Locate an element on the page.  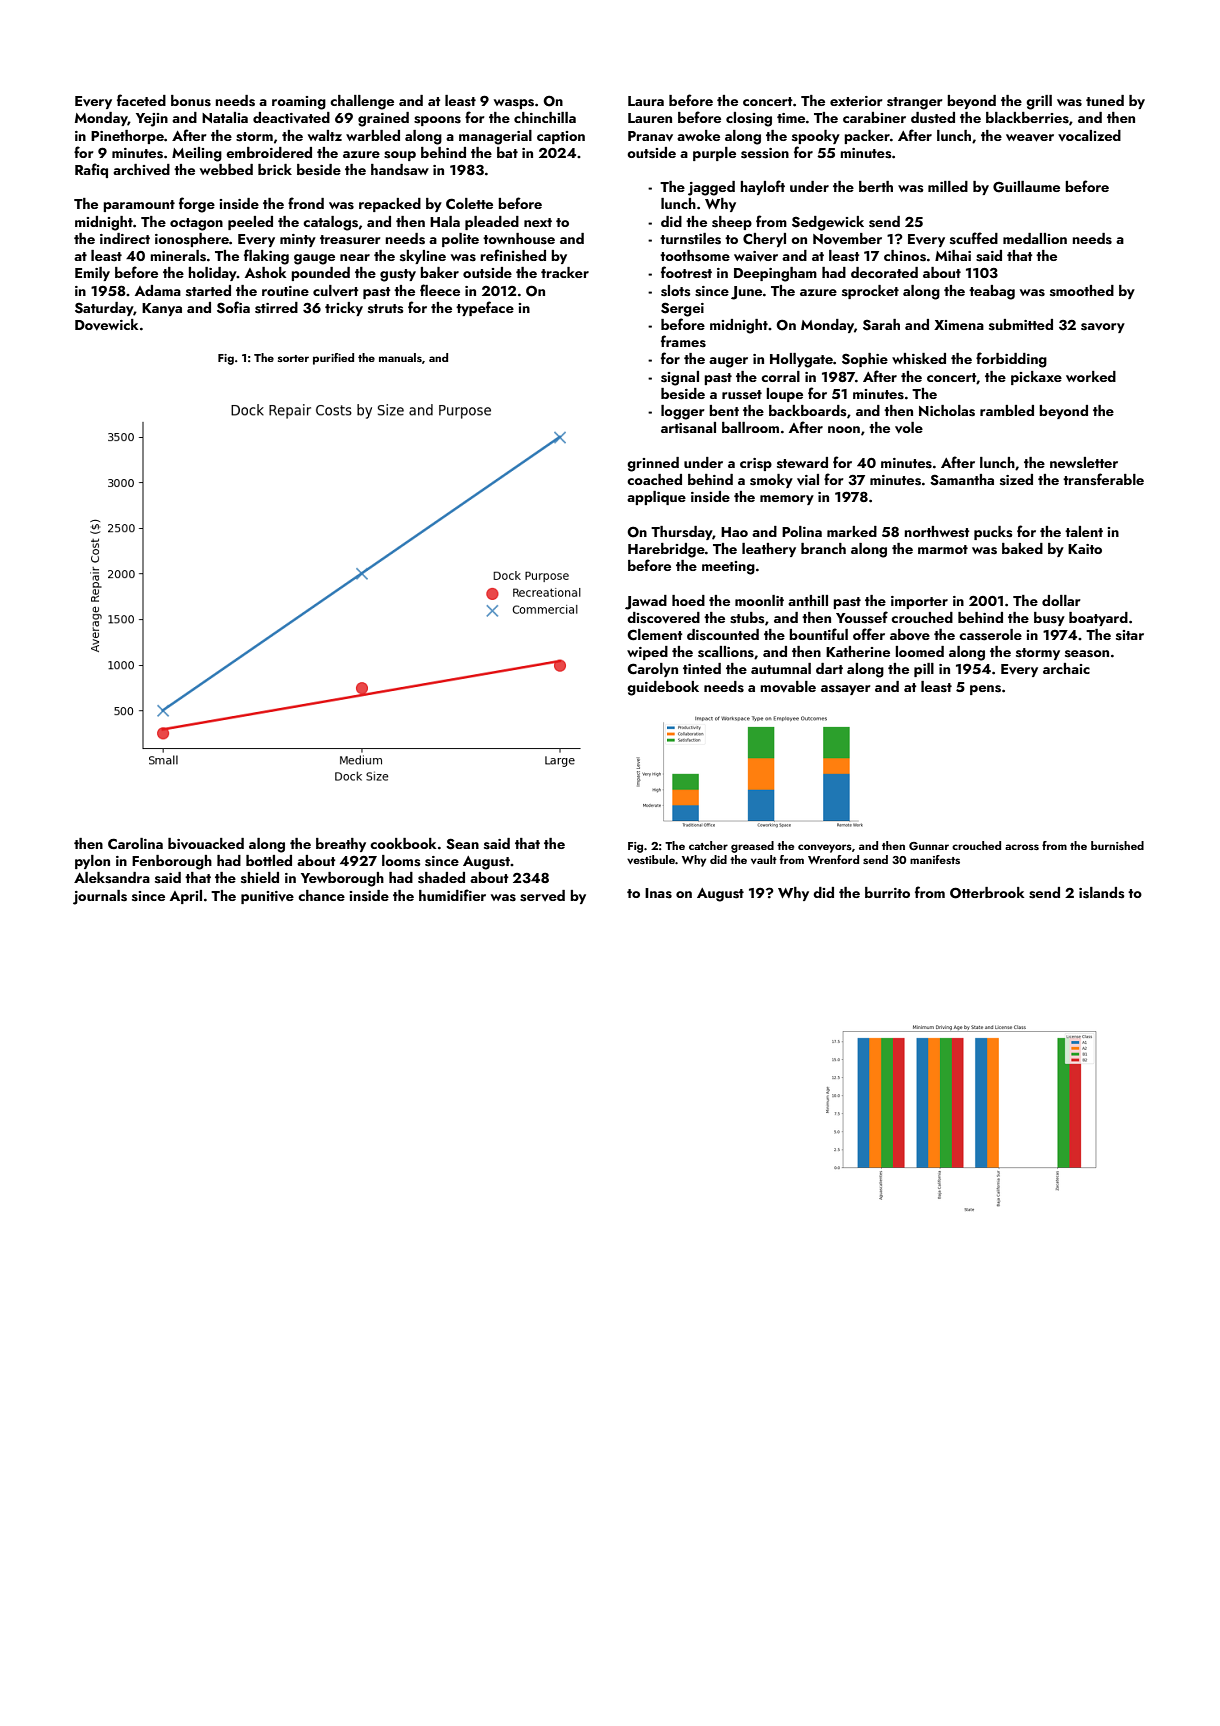
vole is located at coordinates (909, 428).
